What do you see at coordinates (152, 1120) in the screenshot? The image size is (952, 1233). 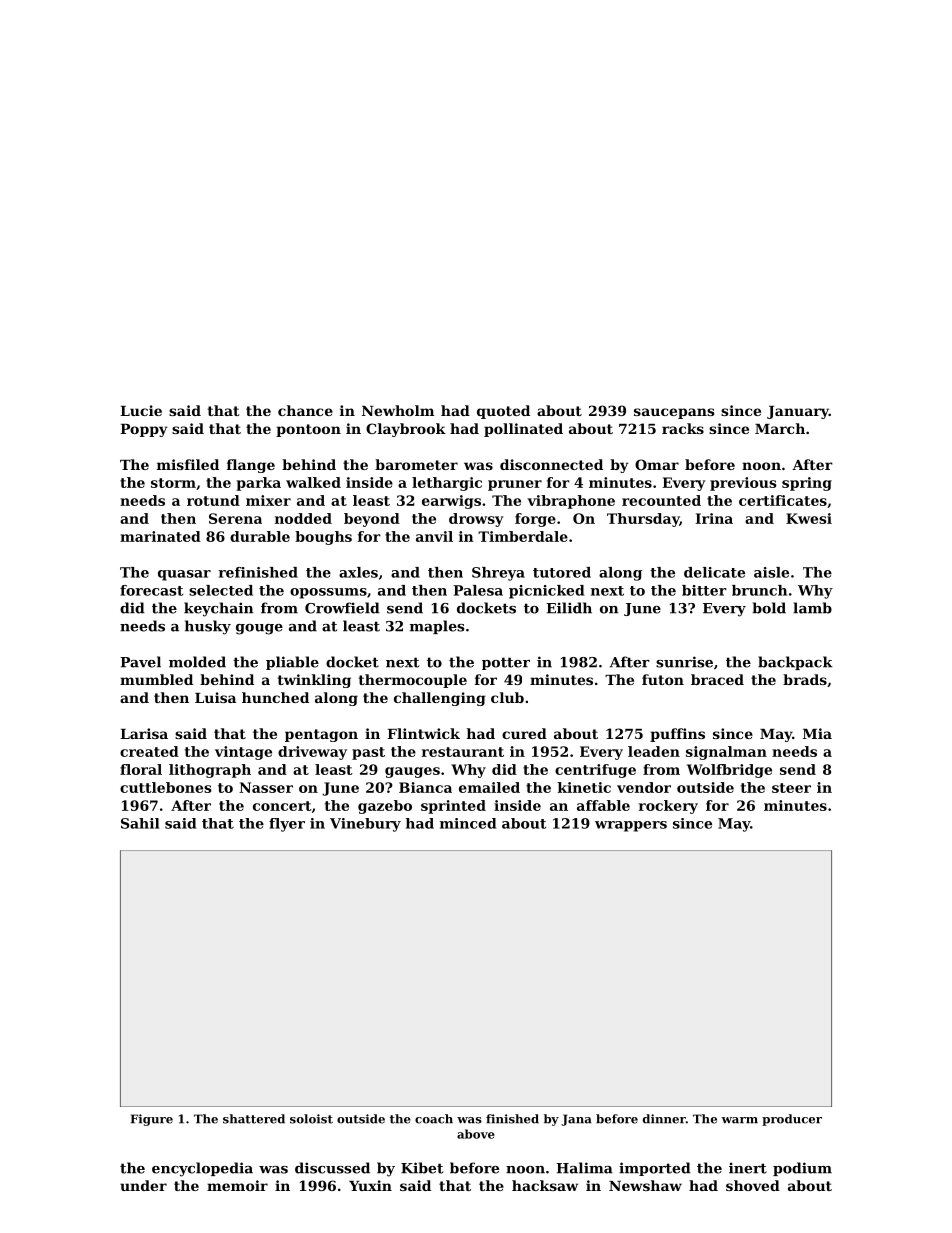 I see `Figure` at bounding box center [152, 1120].
